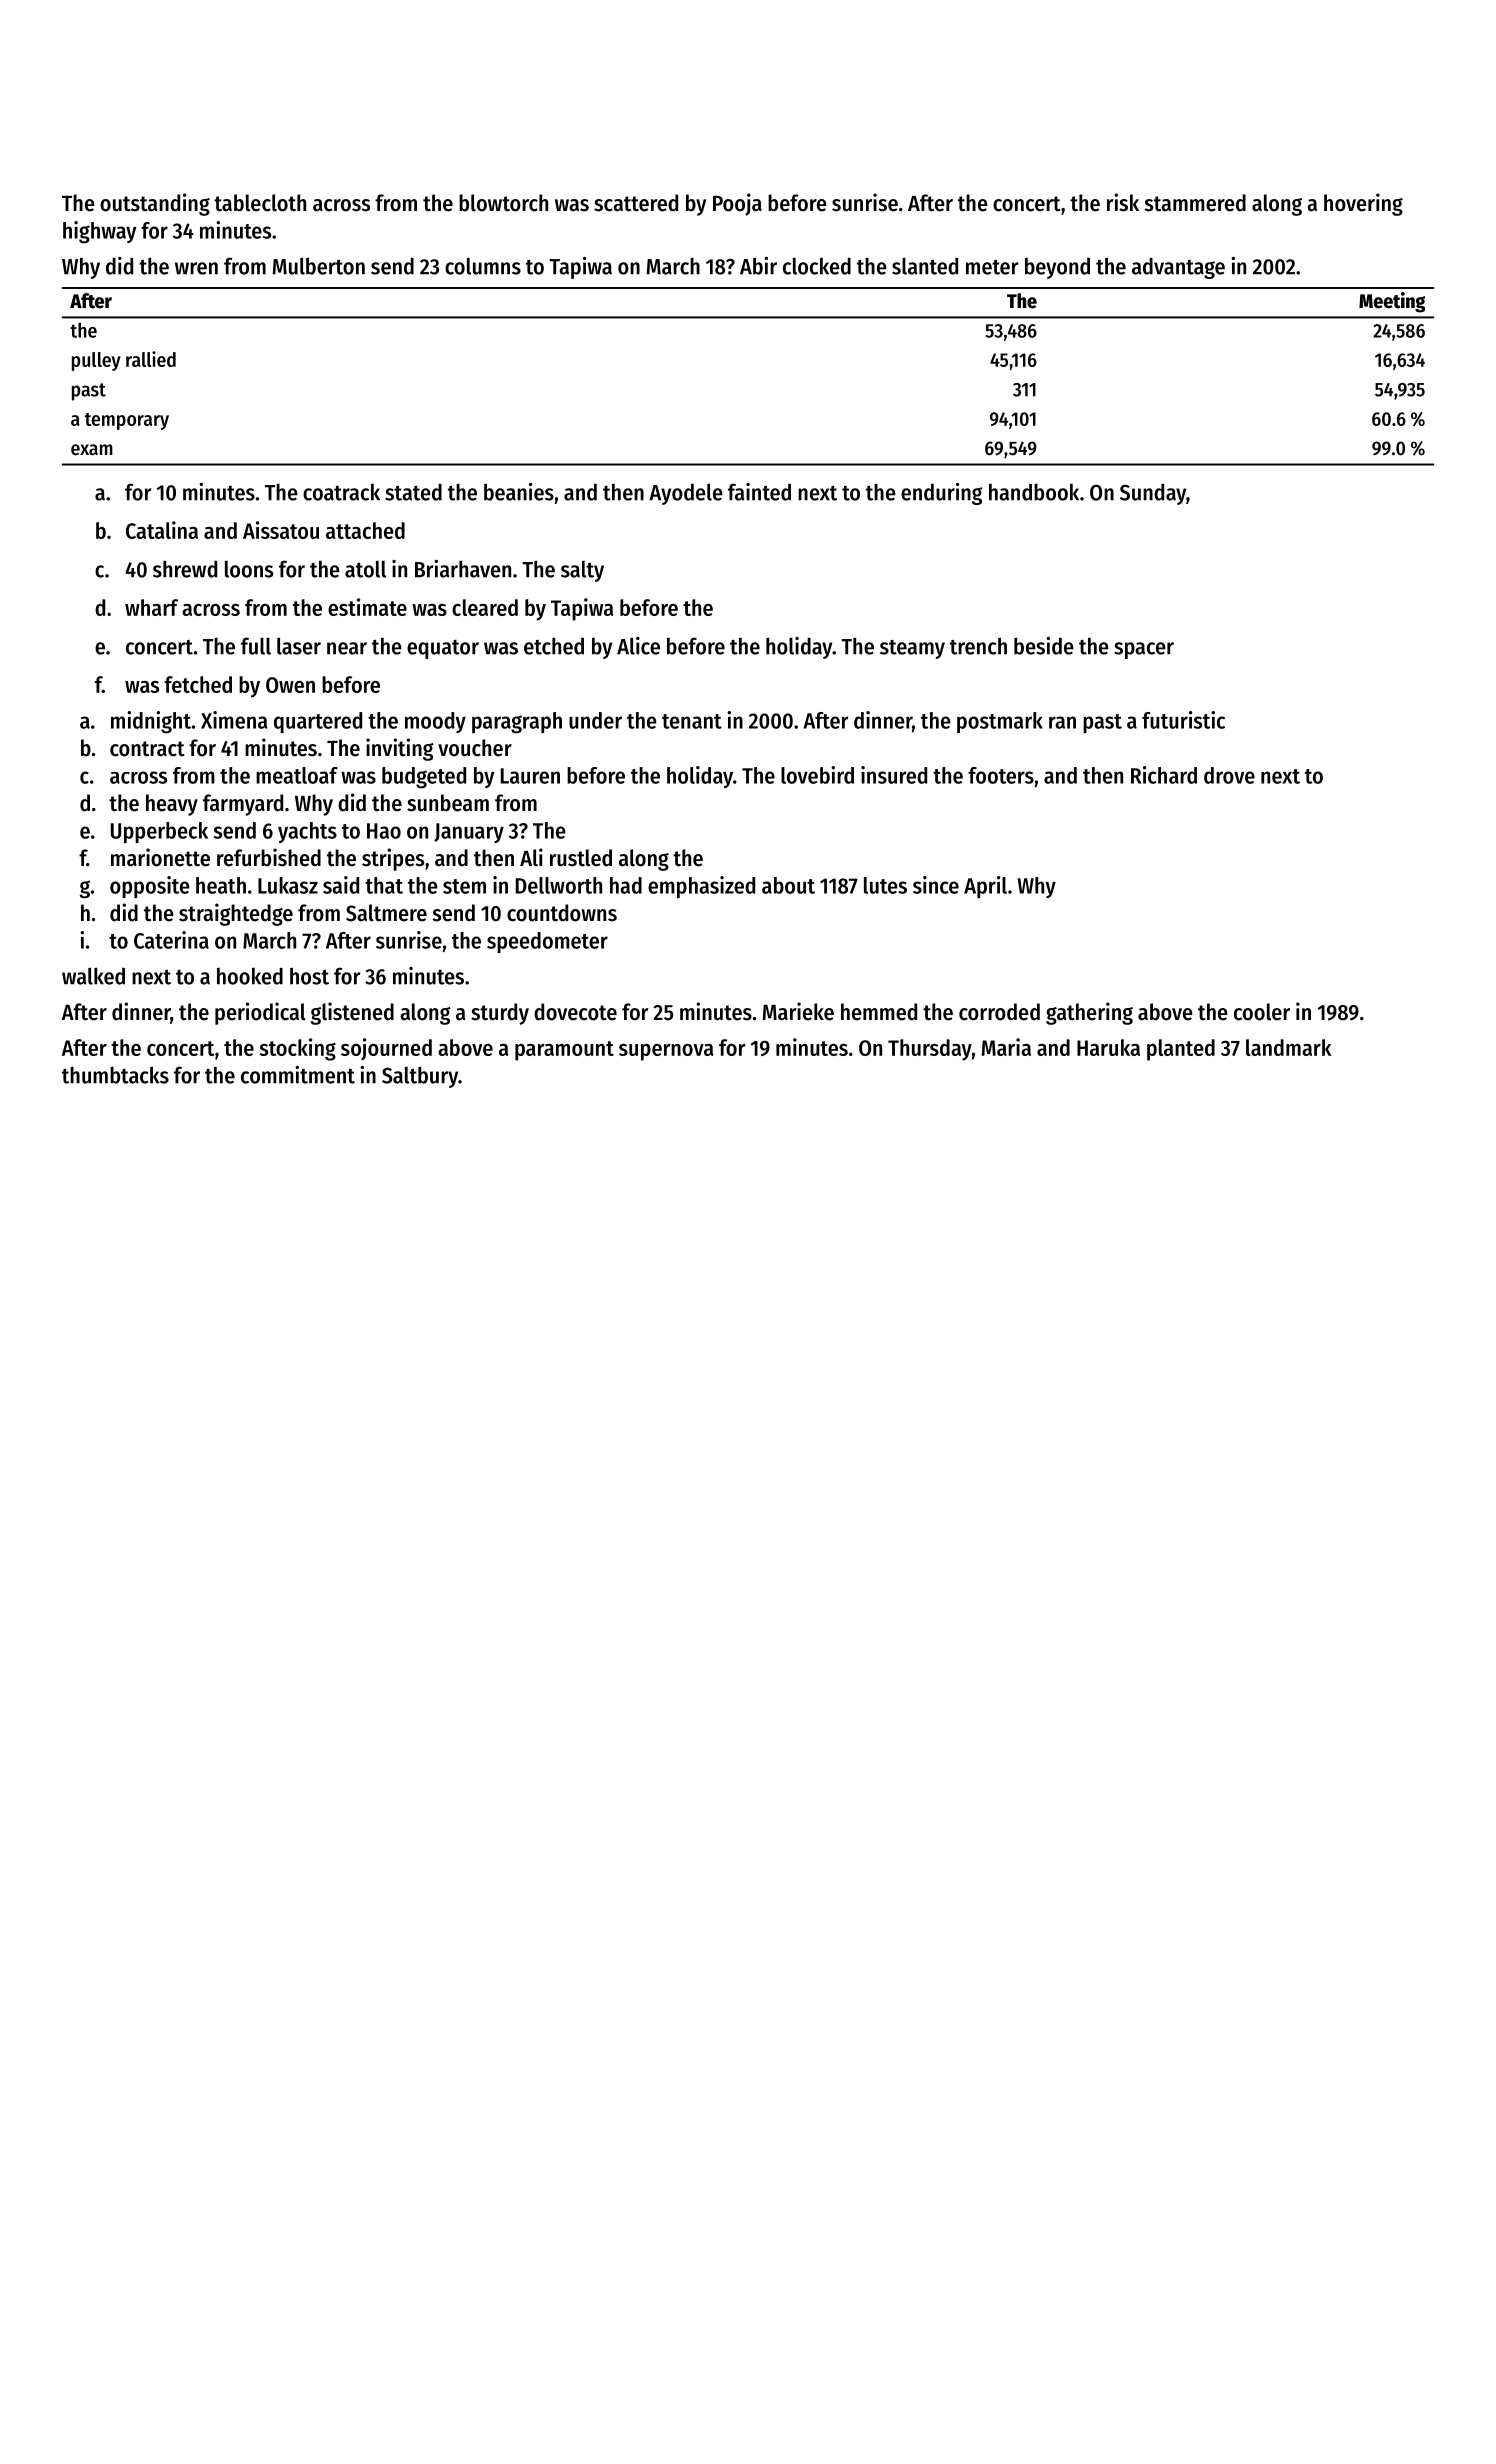 The image size is (1496, 2464). Describe the element at coordinates (1392, 302) in the document. I see `Meeting` at that location.
